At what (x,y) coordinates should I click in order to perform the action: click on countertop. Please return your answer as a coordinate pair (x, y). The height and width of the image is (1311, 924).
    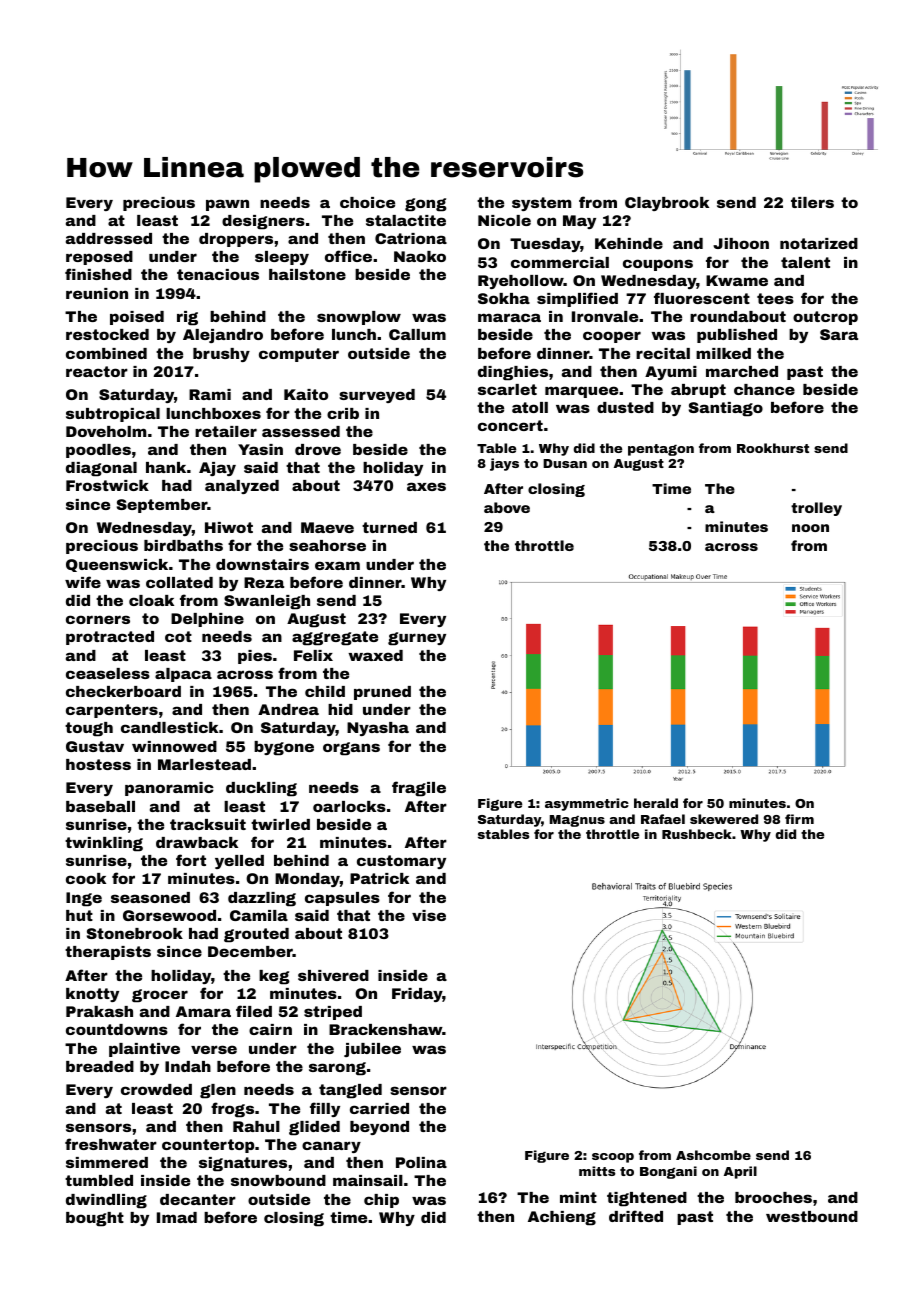
    Looking at the image, I should click on (208, 1146).
